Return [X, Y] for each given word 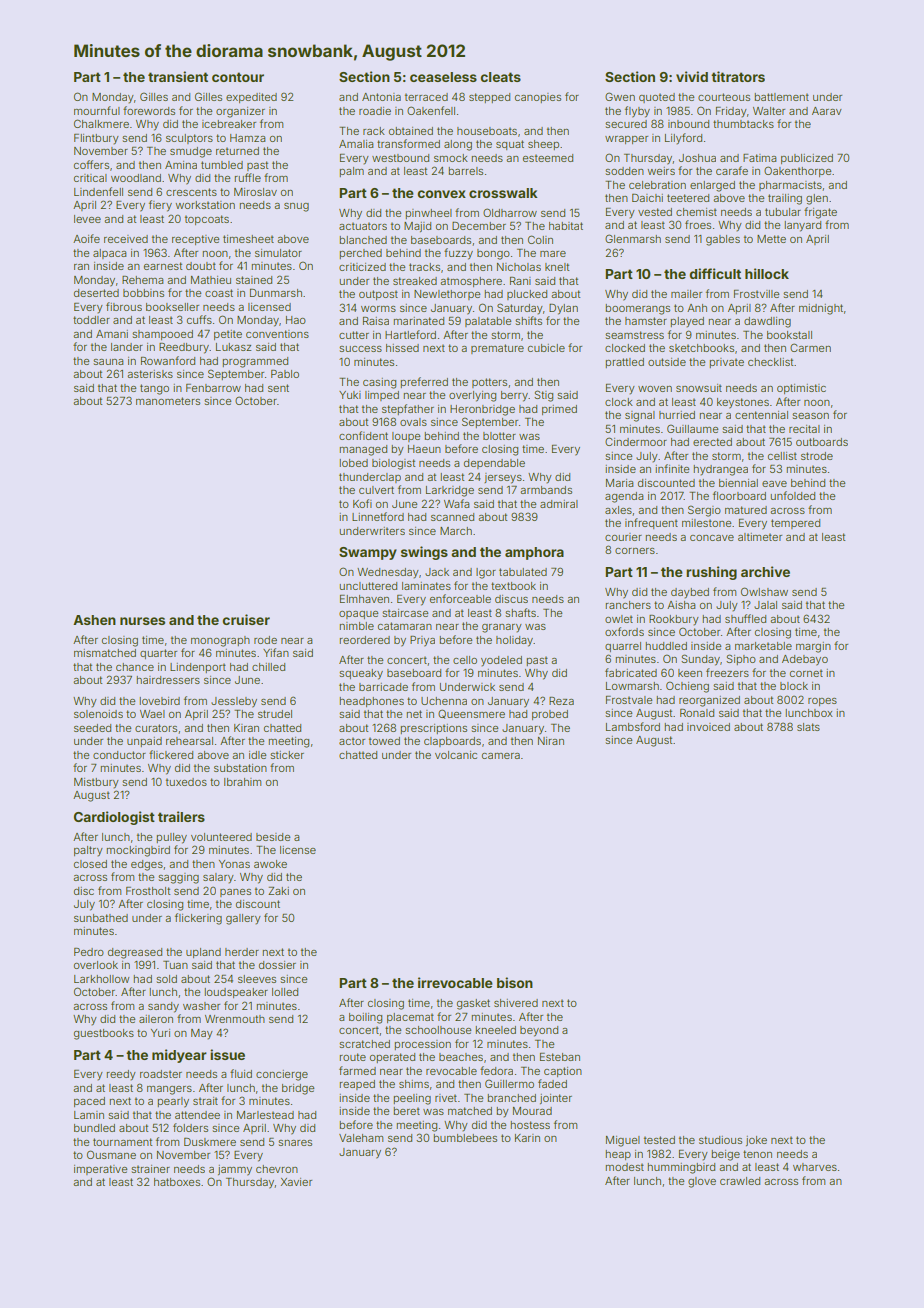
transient [178, 76]
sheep [543, 145]
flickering [198, 919]
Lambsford [633, 726]
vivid [692, 76]
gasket [473, 1004]
